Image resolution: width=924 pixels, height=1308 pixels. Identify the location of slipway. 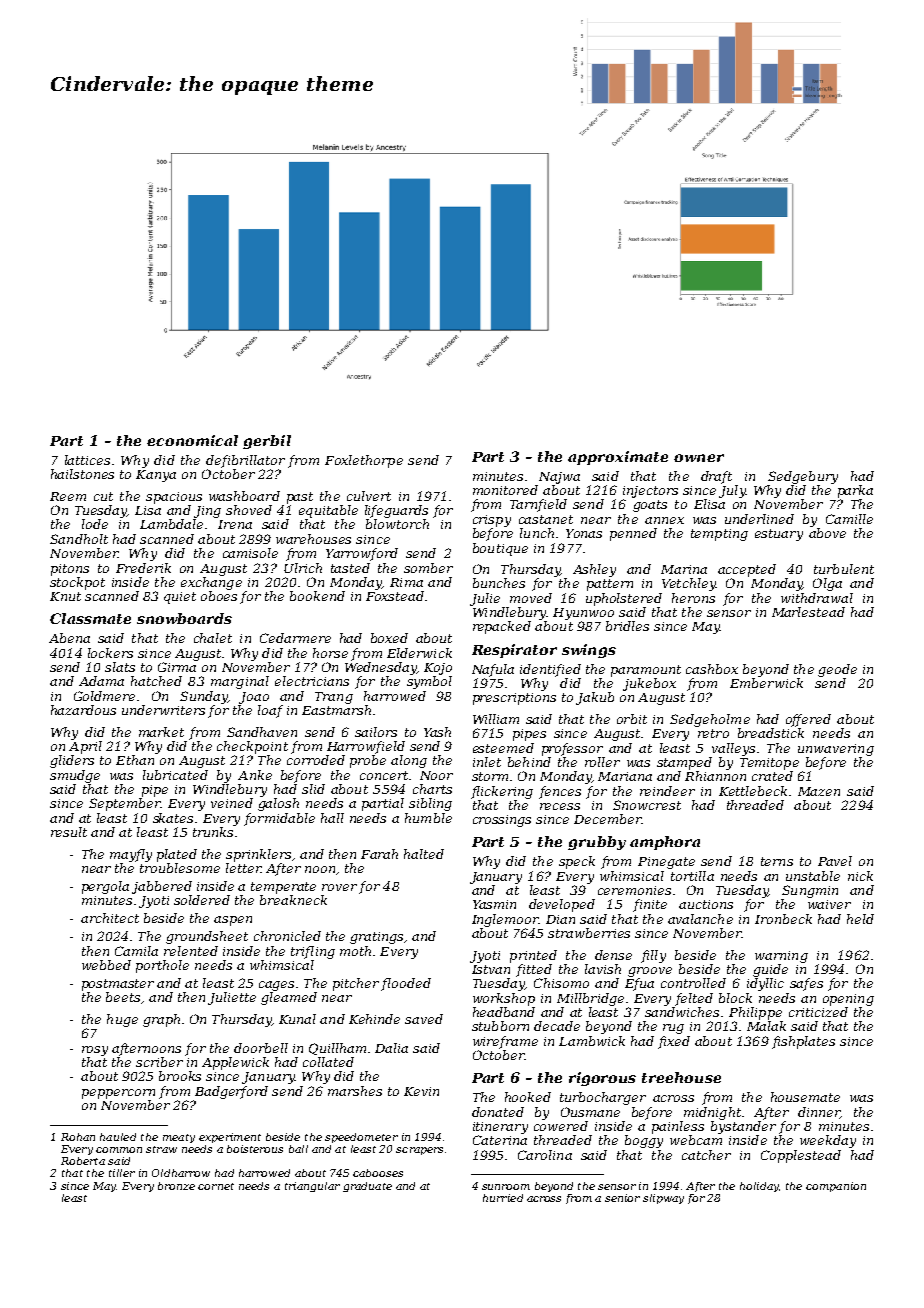
(663, 1199).
